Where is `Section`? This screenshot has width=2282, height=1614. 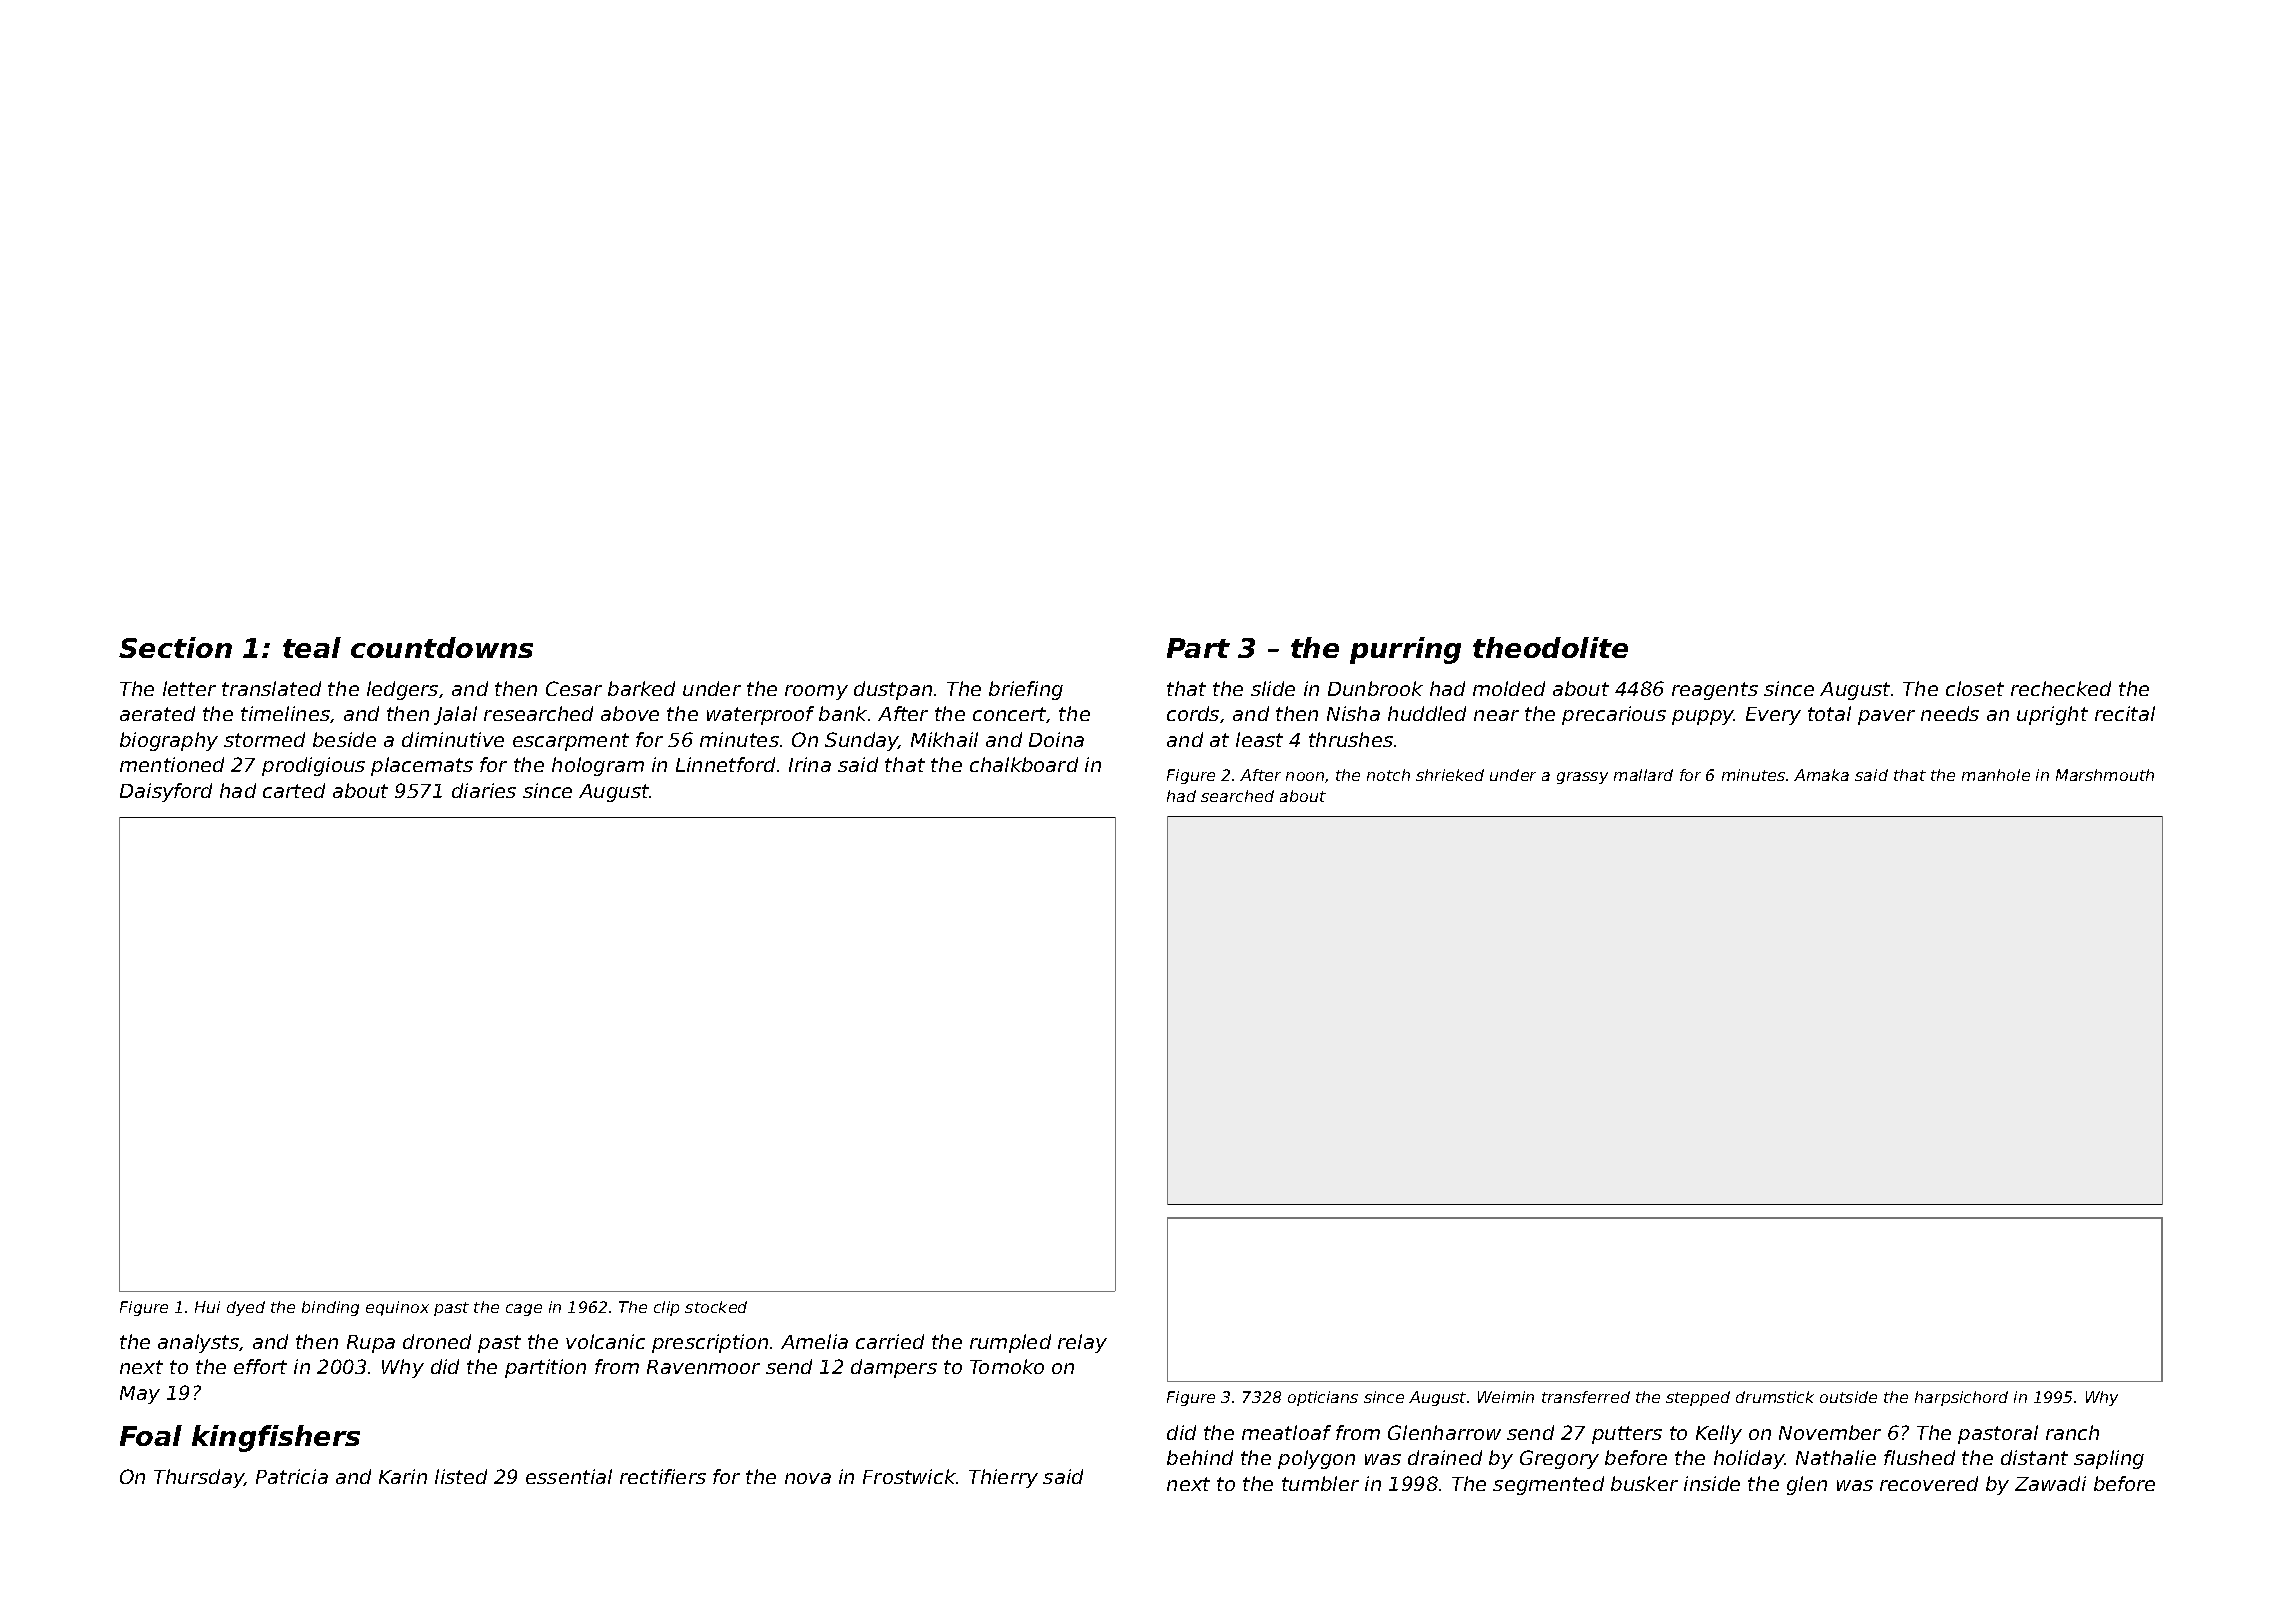
Section is located at coordinates (175, 647).
